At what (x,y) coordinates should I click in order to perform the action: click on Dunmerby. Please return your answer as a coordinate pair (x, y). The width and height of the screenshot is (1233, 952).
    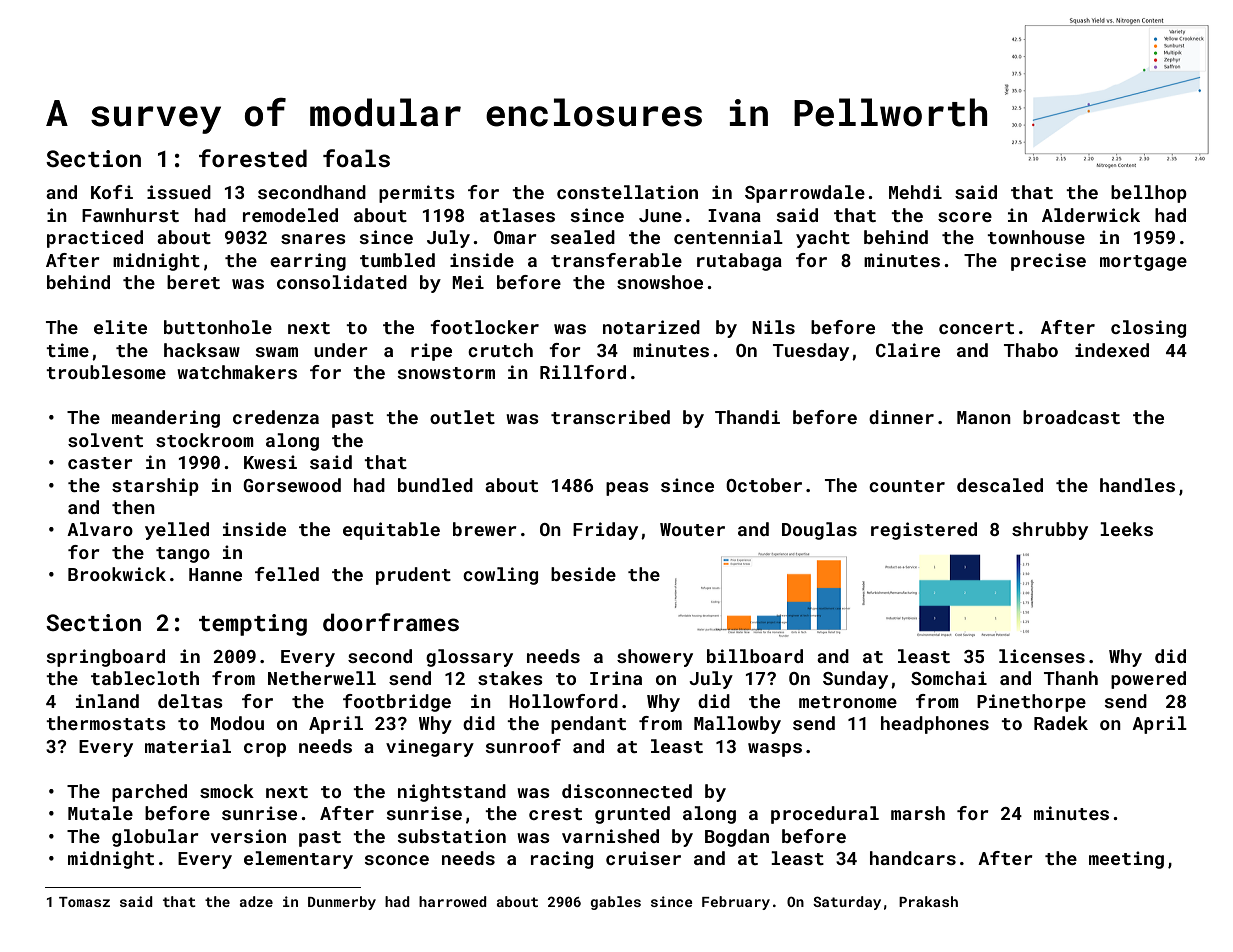
    Looking at the image, I should click on (342, 903).
